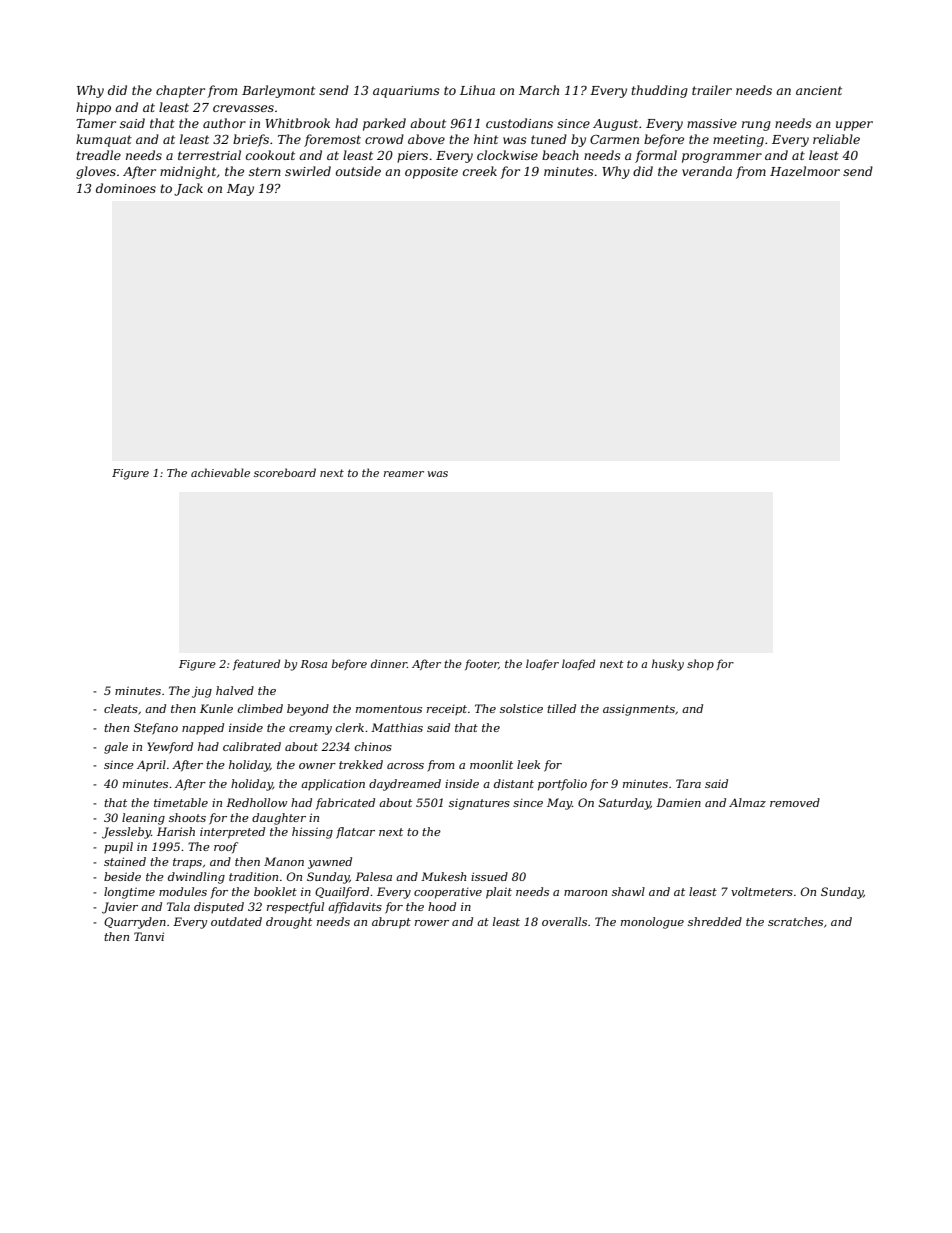 This screenshot has height=1233, width=952. I want to click on chapter, so click(180, 91).
